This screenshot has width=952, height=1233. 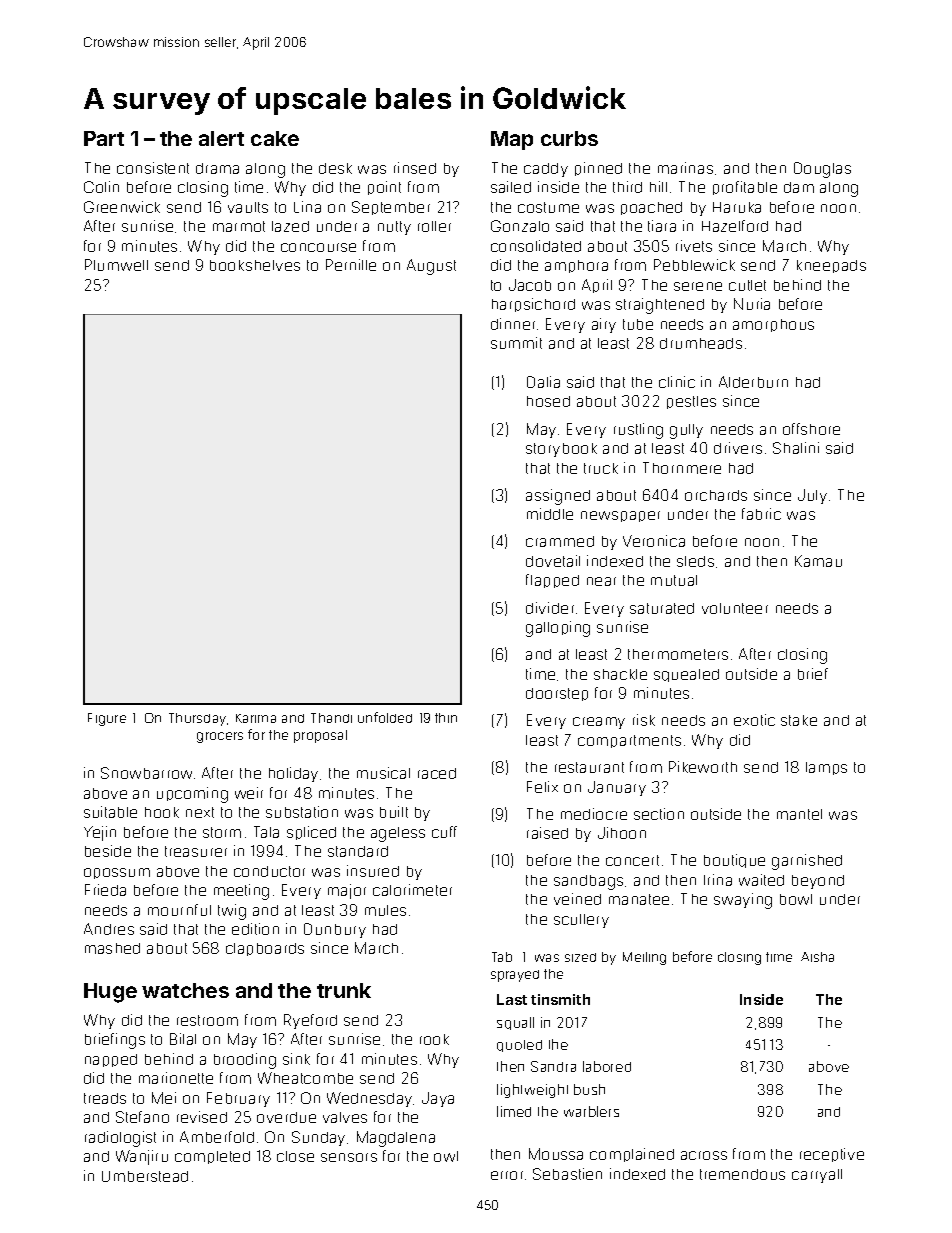 I want to click on revised, so click(x=202, y=1117).
